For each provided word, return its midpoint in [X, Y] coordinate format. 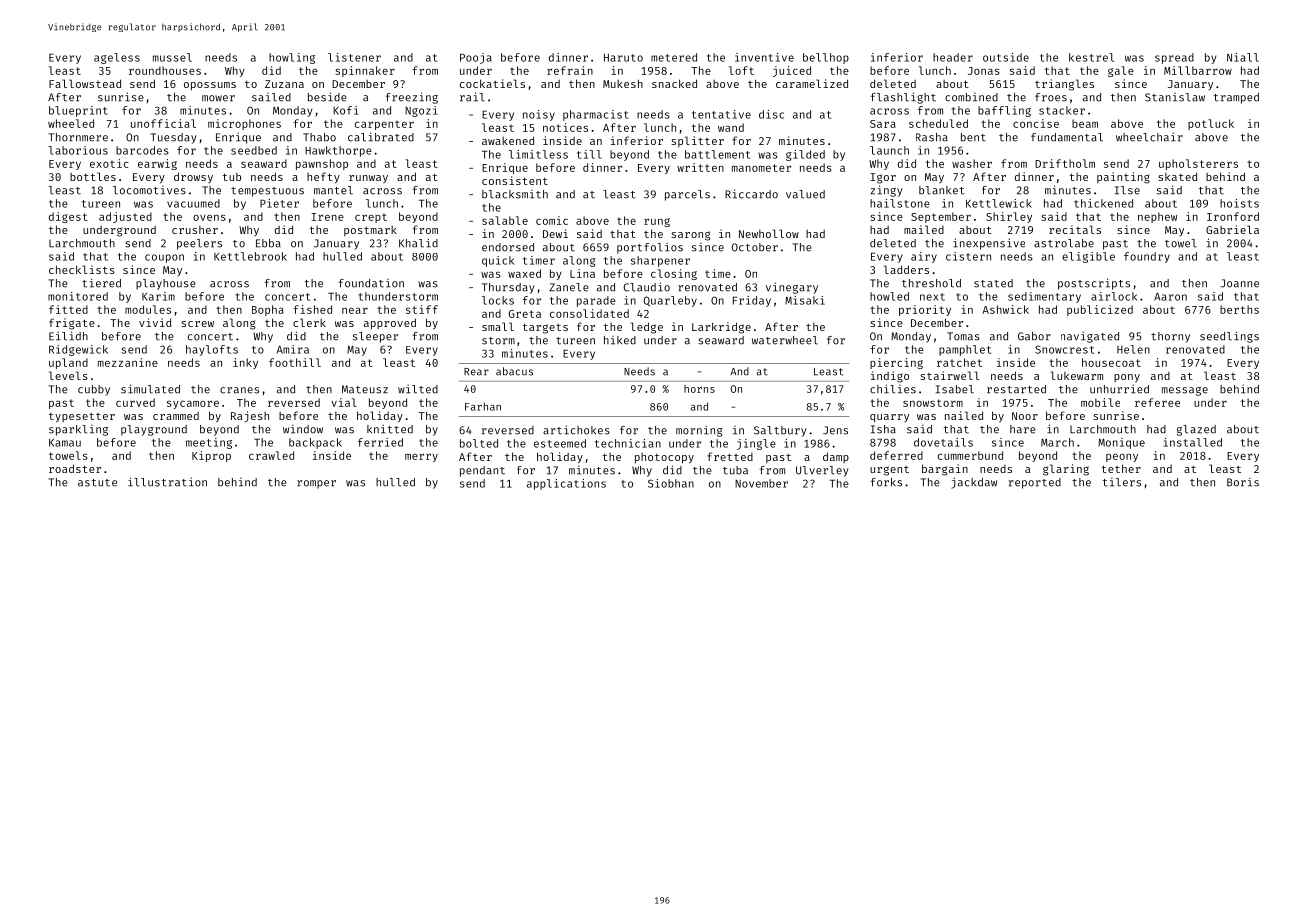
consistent [515, 180]
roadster [75, 468]
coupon [164, 258]
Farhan [483, 406]
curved [135, 402]
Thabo [319, 137]
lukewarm [1076, 375]
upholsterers [1198, 164]
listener [354, 57]
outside [1006, 57]
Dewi [555, 233]
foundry [1147, 257]
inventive [764, 57]
